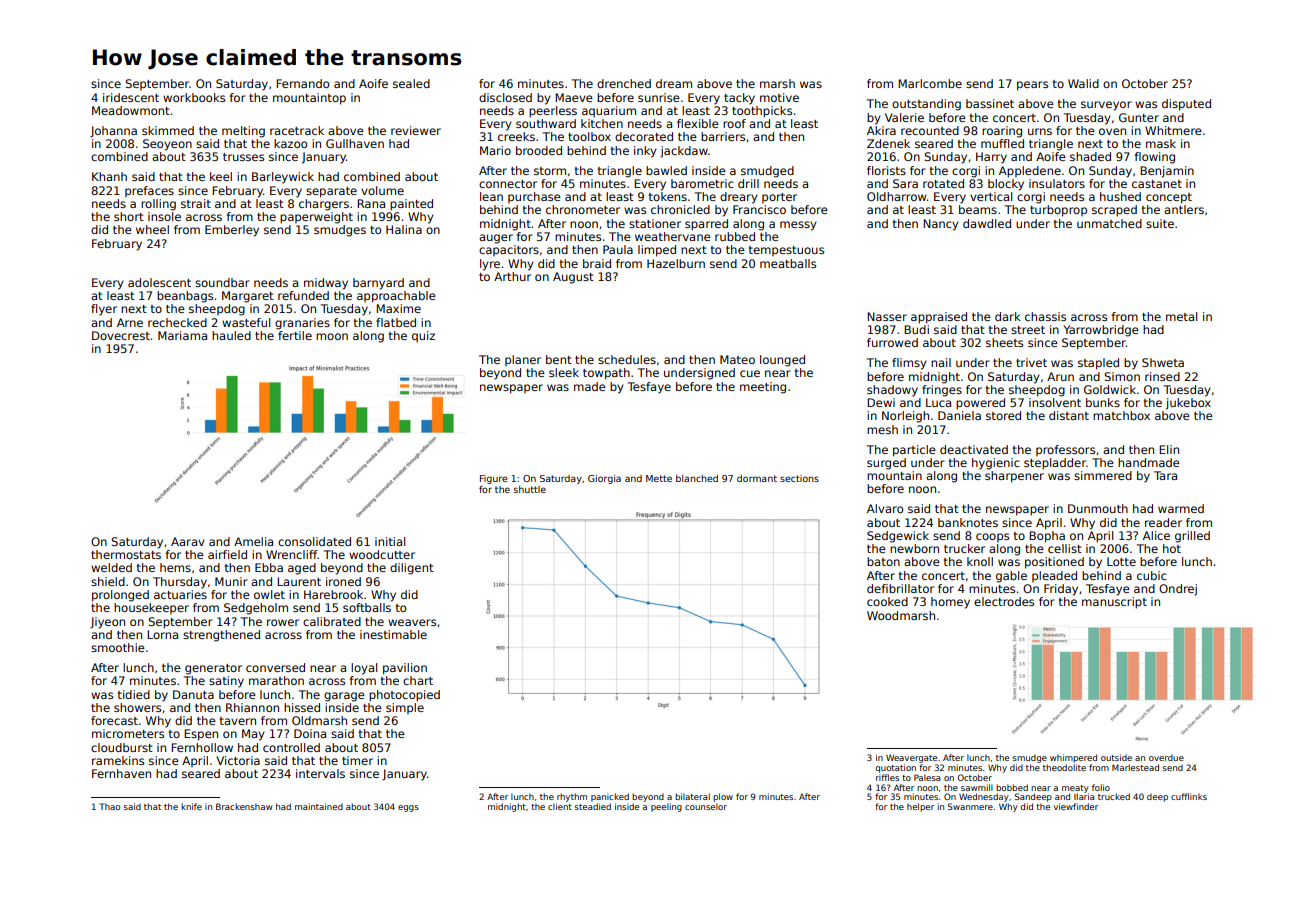 The height and width of the document is (924, 1308). What do you see at coordinates (202, 747) in the document?
I see `Fernhollow` at bounding box center [202, 747].
